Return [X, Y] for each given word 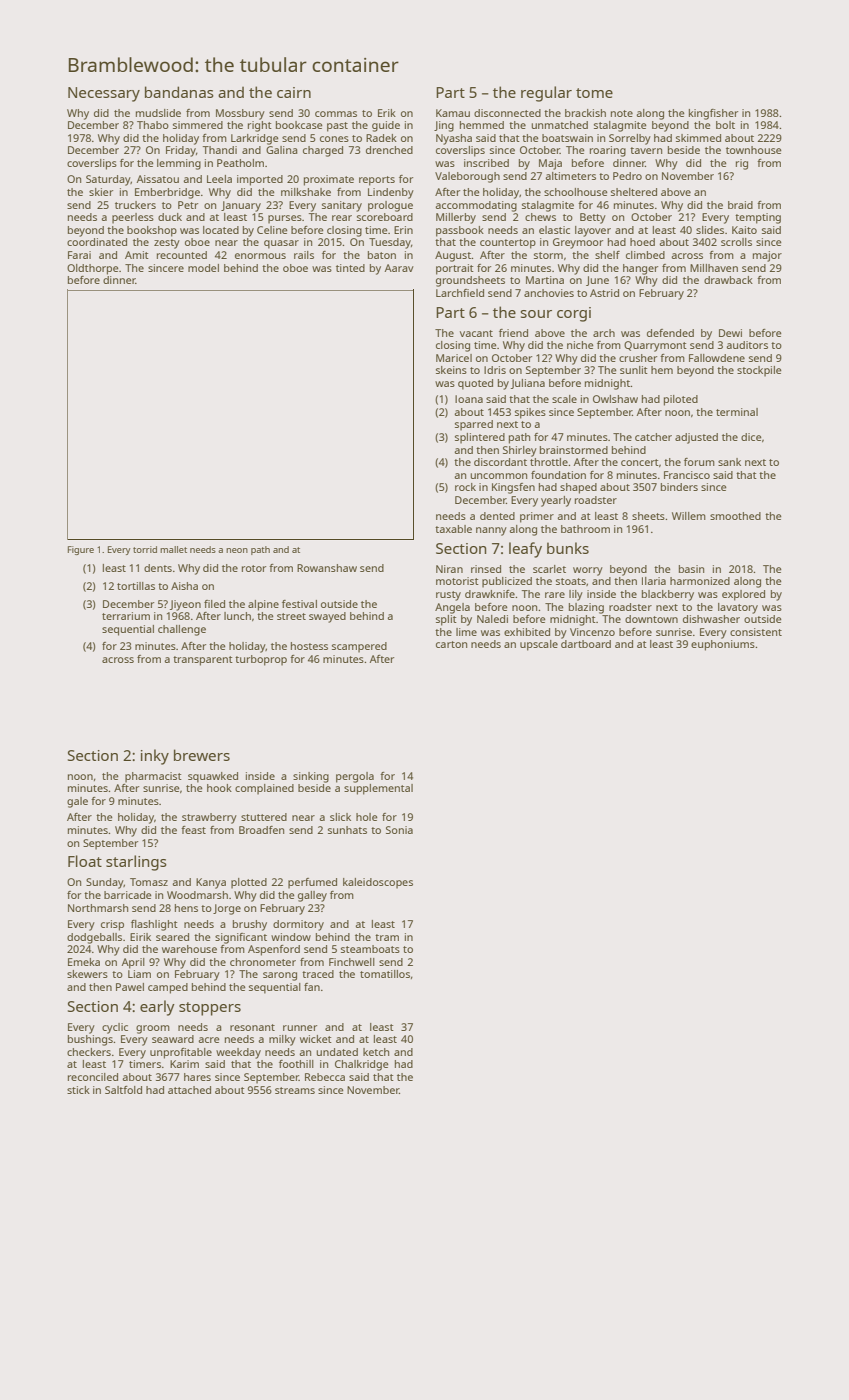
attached [189, 1090]
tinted [350, 268]
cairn [294, 92]
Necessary [104, 94]
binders [679, 487]
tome [594, 93]
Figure [81, 550]
